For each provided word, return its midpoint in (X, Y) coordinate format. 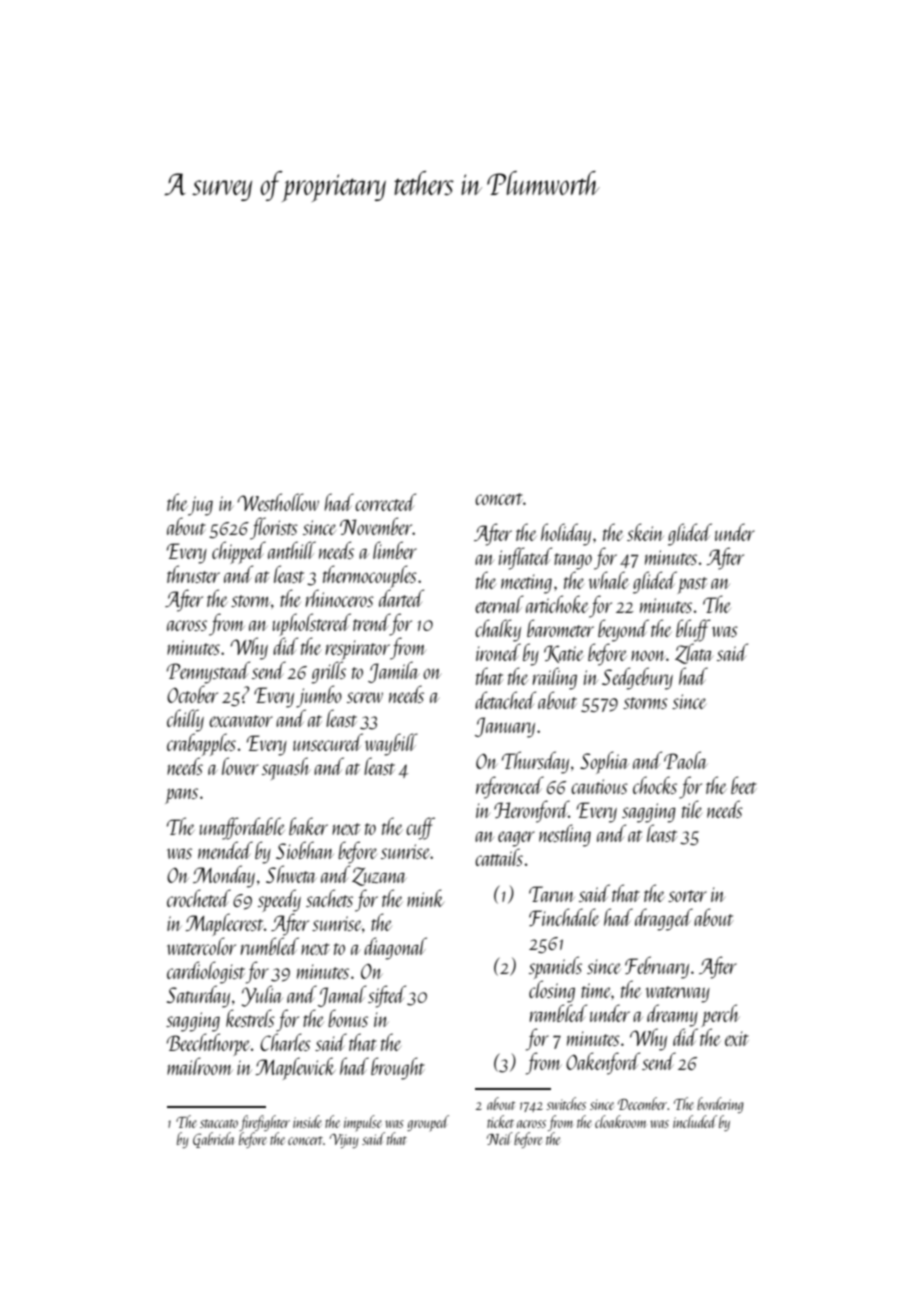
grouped (428, 1123)
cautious (599, 786)
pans (181, 796)
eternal (499, 604)
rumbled (270, 946)
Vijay (344, 1141)
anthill (292, 550)
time (596, 990)
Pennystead (208, 672)
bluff (693, 630)
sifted (387, 996)
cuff (420, 828)
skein (645, 532)
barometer (560, 628)
